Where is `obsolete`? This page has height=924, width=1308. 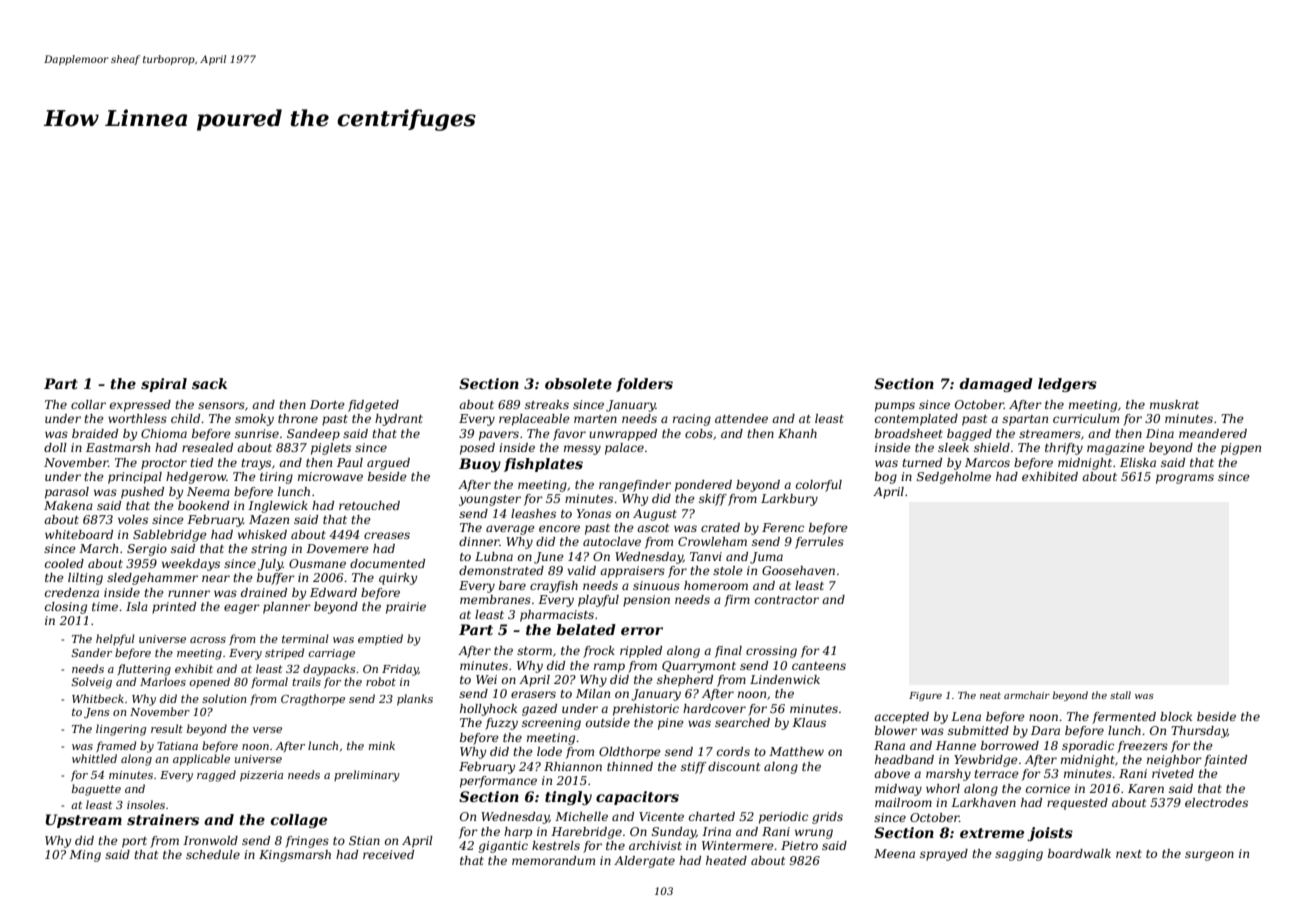
obsolete is located at coordinates (578, 383).
